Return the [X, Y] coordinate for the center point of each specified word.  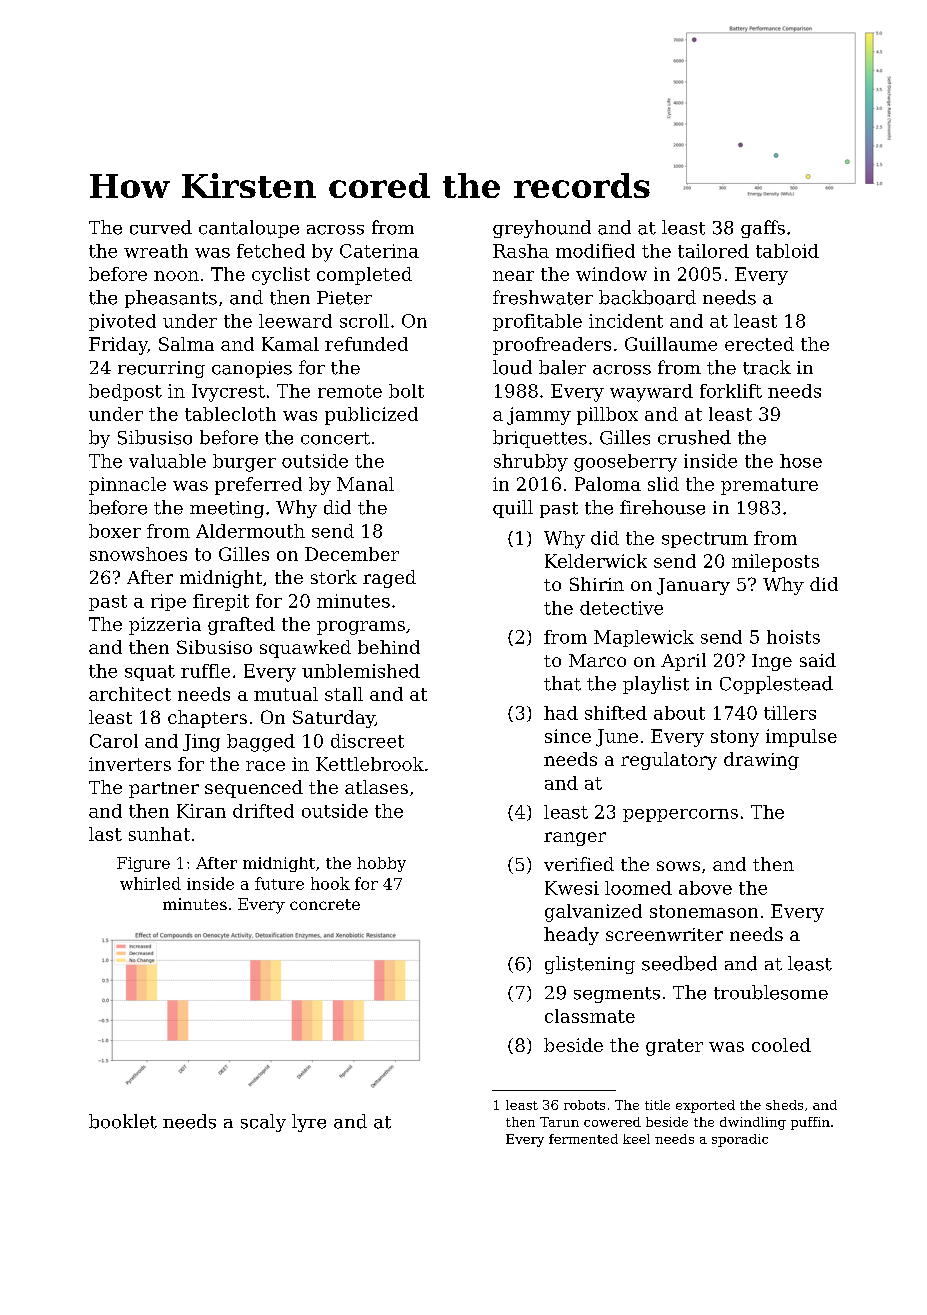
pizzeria [165, 626]
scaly [263, 1123]
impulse [801, 738]
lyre [309, 1123]
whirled [150, 883]
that [562, 683]
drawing [761, 761]
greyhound [542, 229]
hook [330, 883]
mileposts [775, 563]
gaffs [763, 229]
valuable [167, 461]
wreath [156, 251]
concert [335, 438]
